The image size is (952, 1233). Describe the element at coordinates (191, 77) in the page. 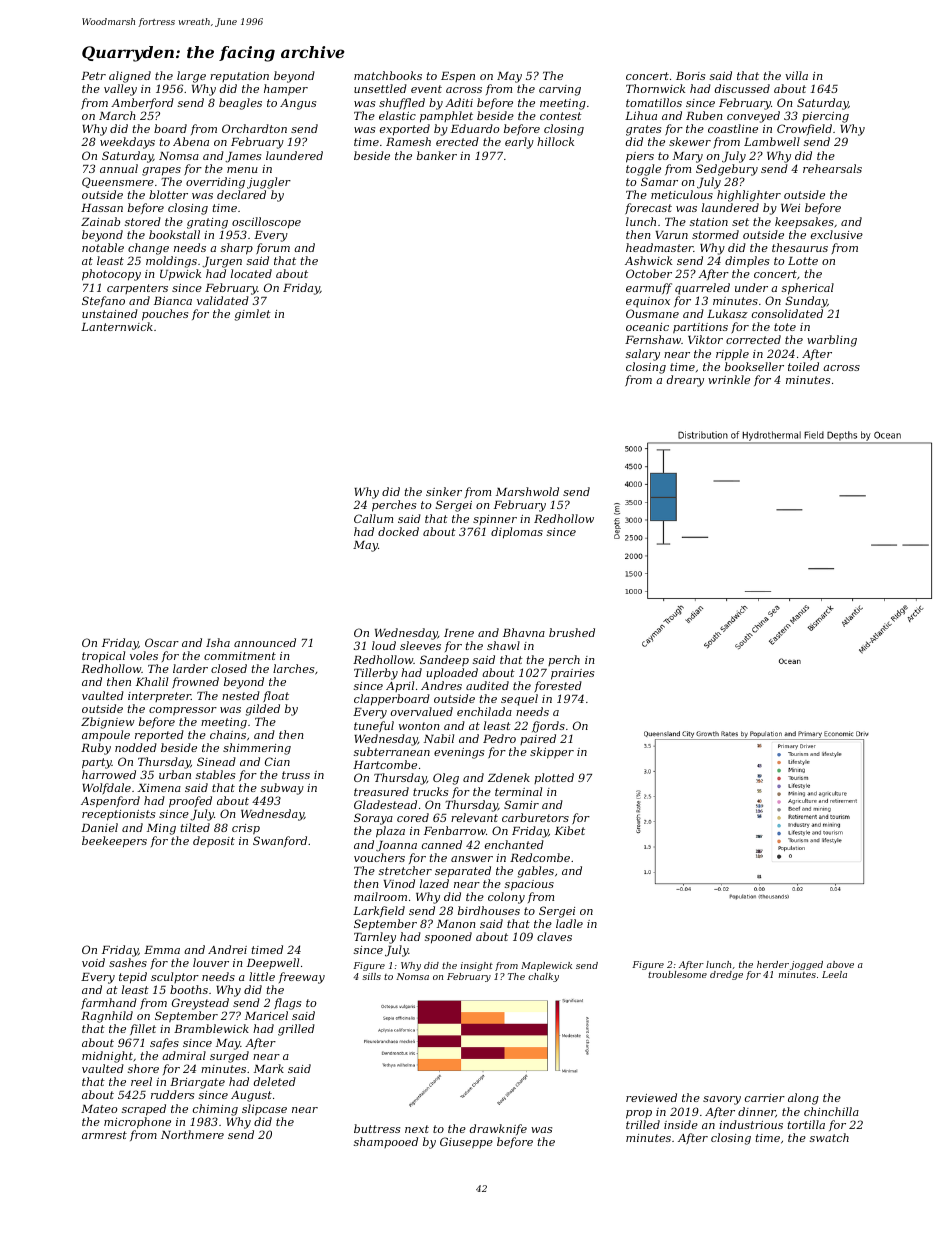

I see `large` at that location.
